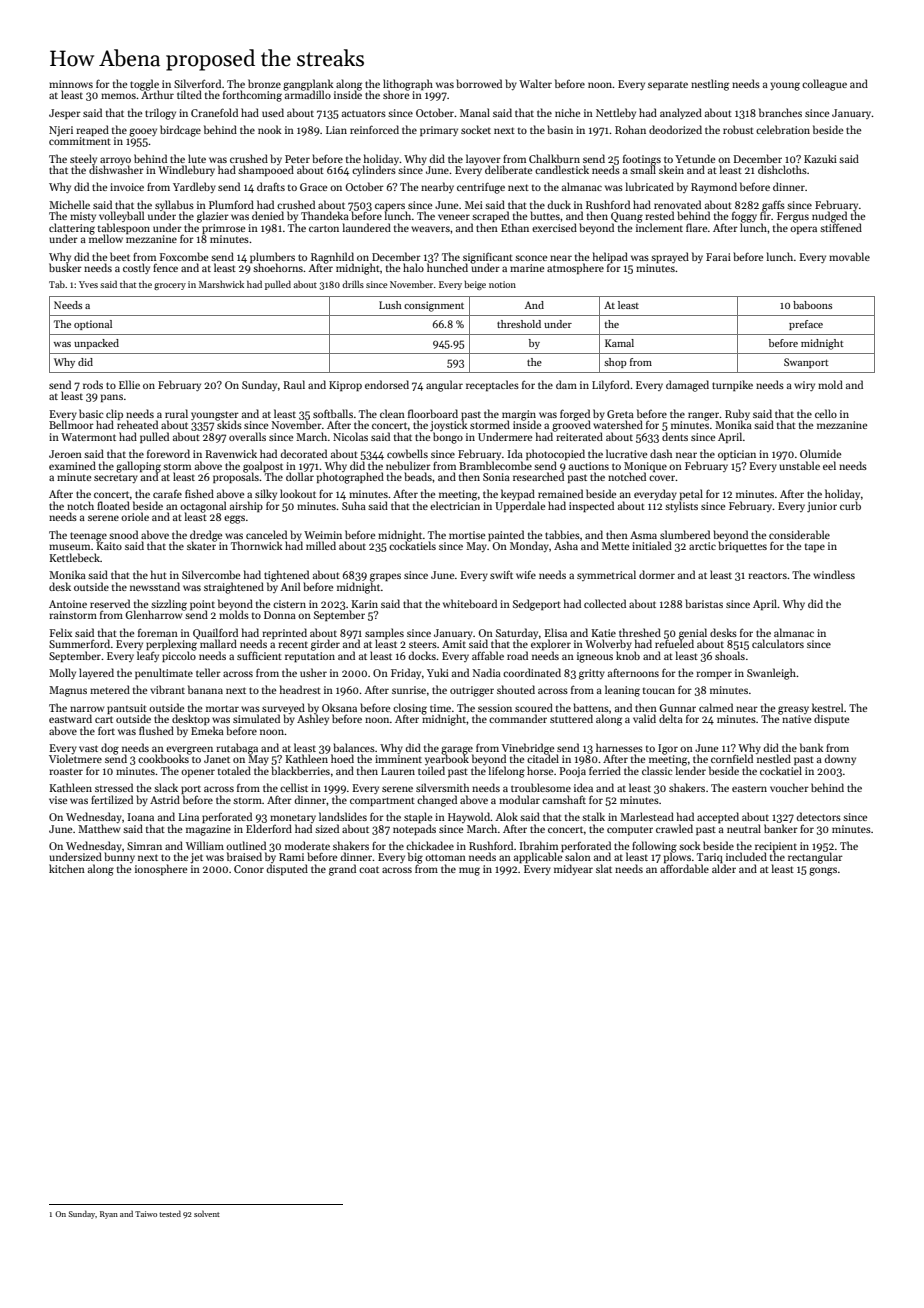 This screenshot has height=1308, width=924. What do you see at coordinates (519, 324) in the screenshot?
I see `threshold` at bounding box center [519, 324].
